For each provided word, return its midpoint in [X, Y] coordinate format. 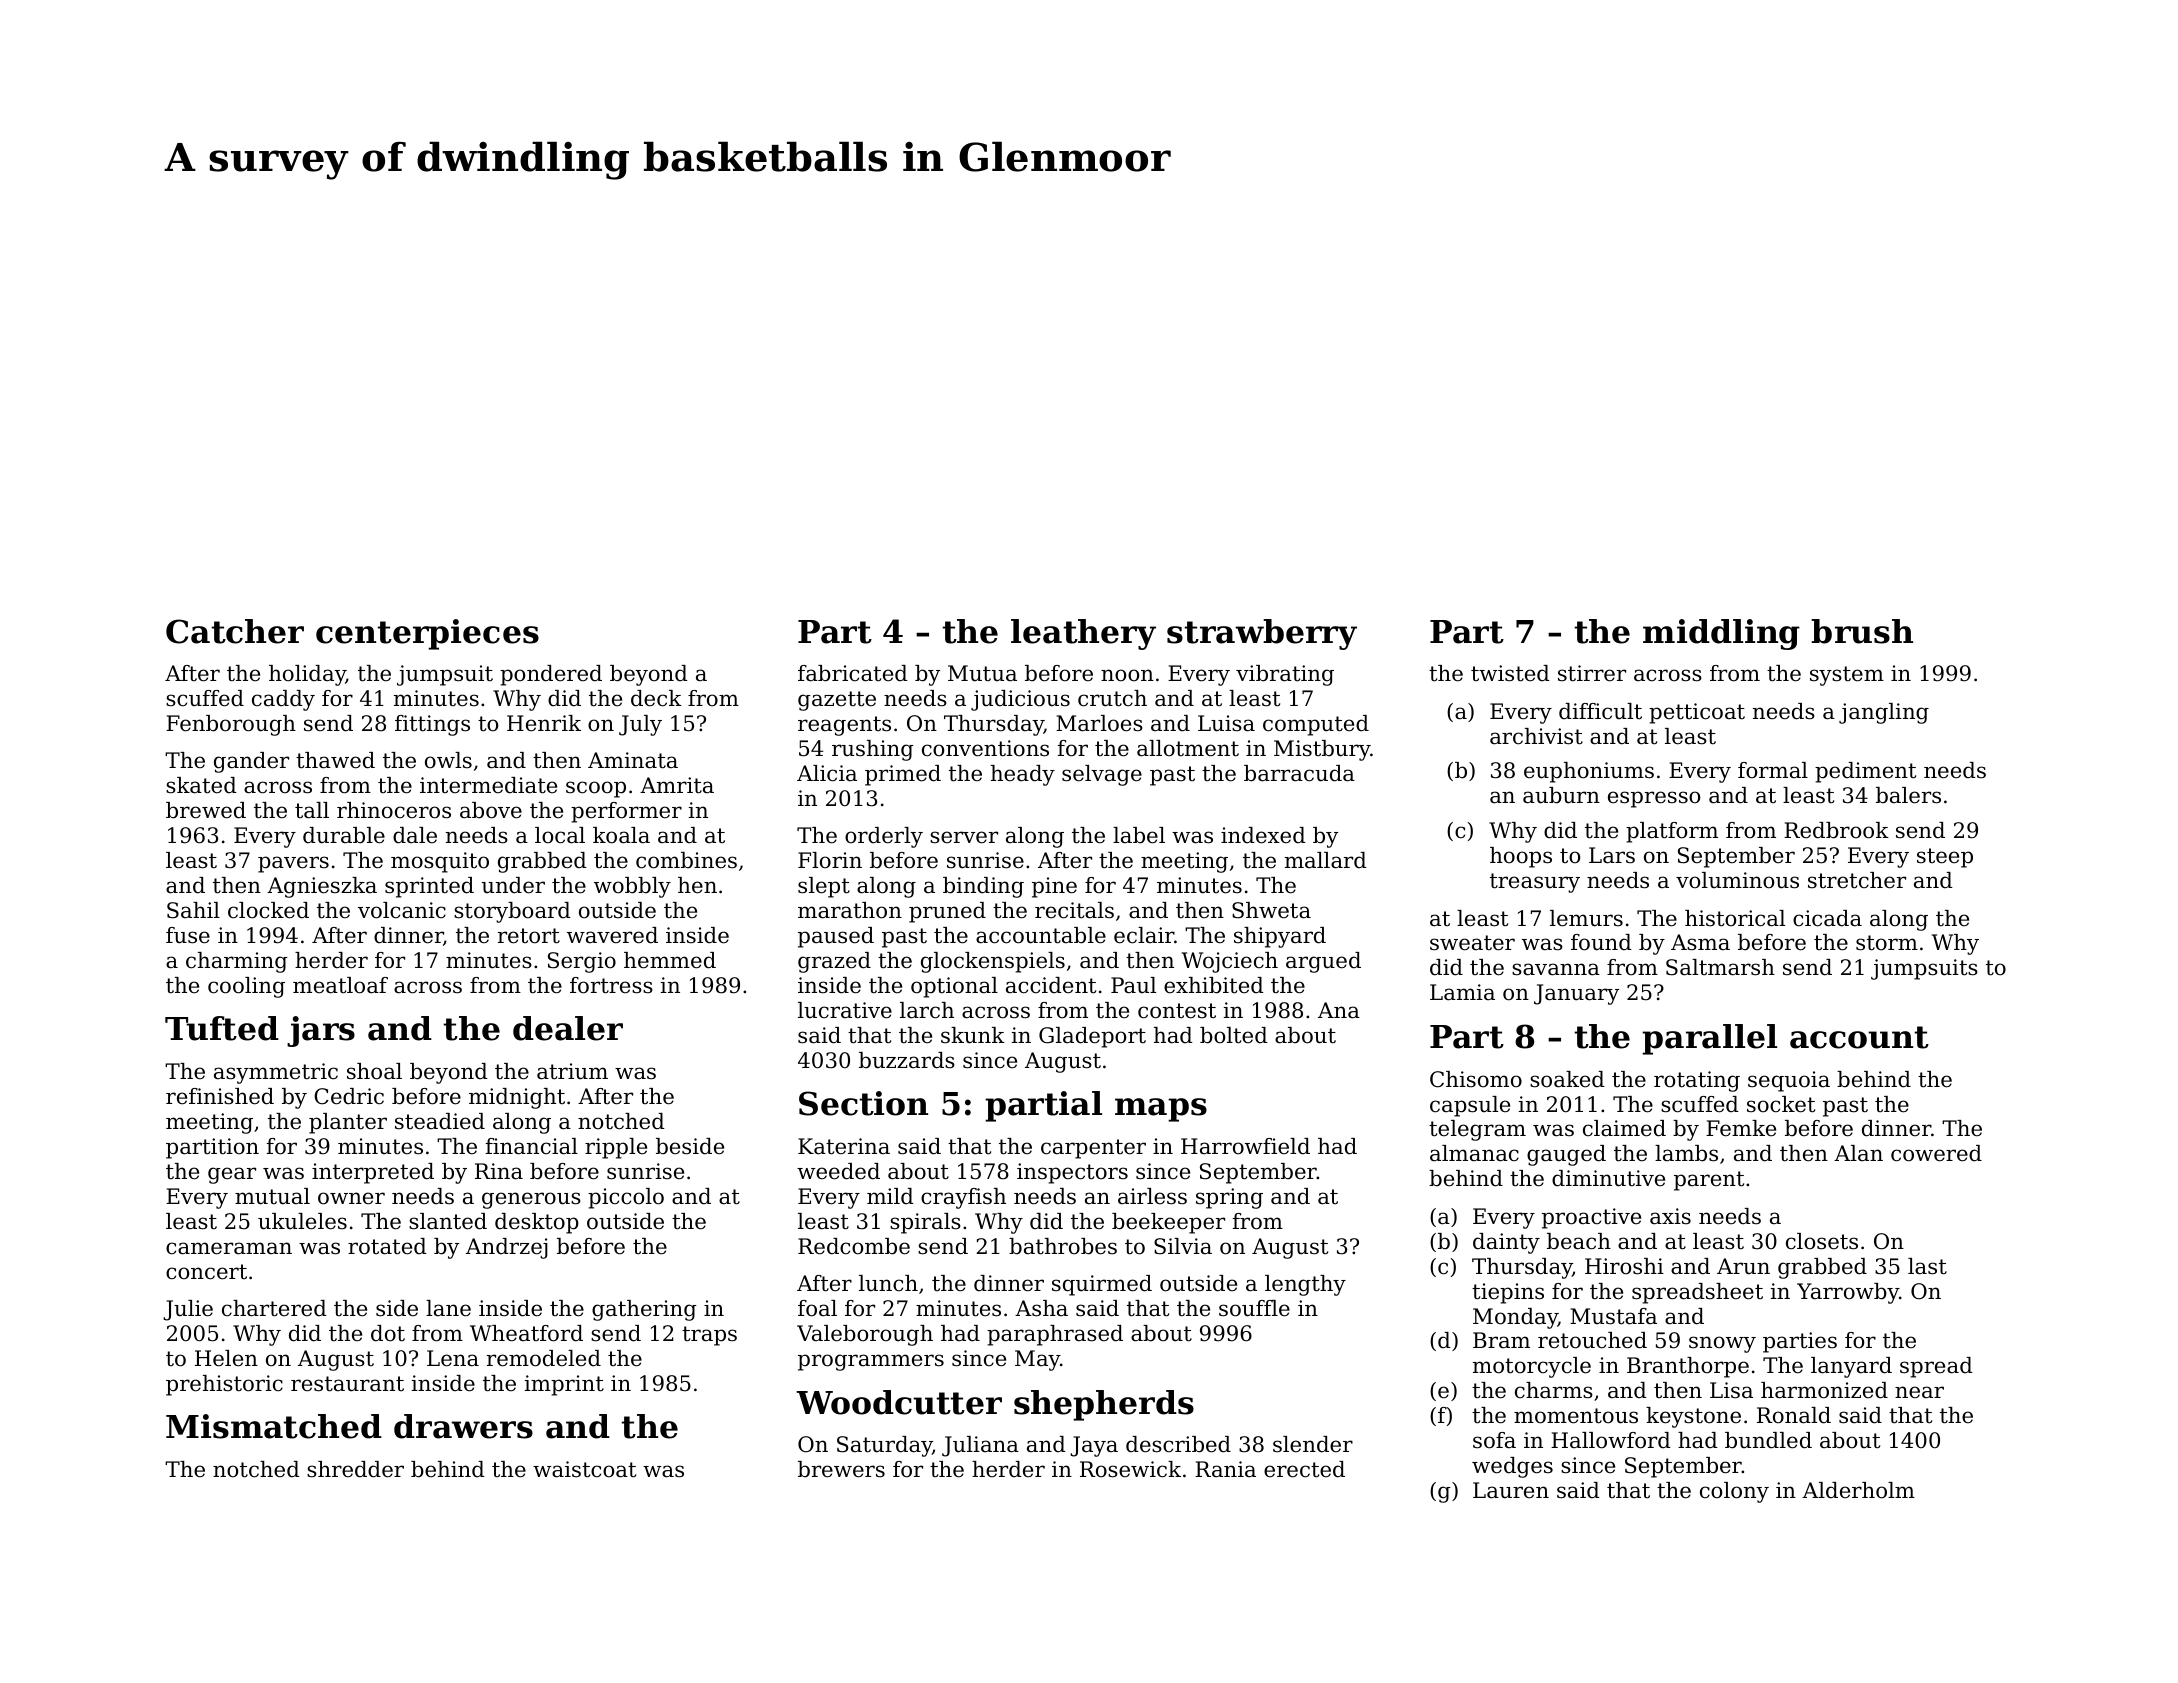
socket [1781, 1104]
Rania [1225, 1469]
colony [1734, 1492]
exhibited [1214, 985]
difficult [1600, 711]
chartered [274, 1308]
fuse [188, 935]
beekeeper [1168, 1223]
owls [448, 760]
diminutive [1608, 1178]
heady [1023, 775]
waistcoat [584, 1469]
